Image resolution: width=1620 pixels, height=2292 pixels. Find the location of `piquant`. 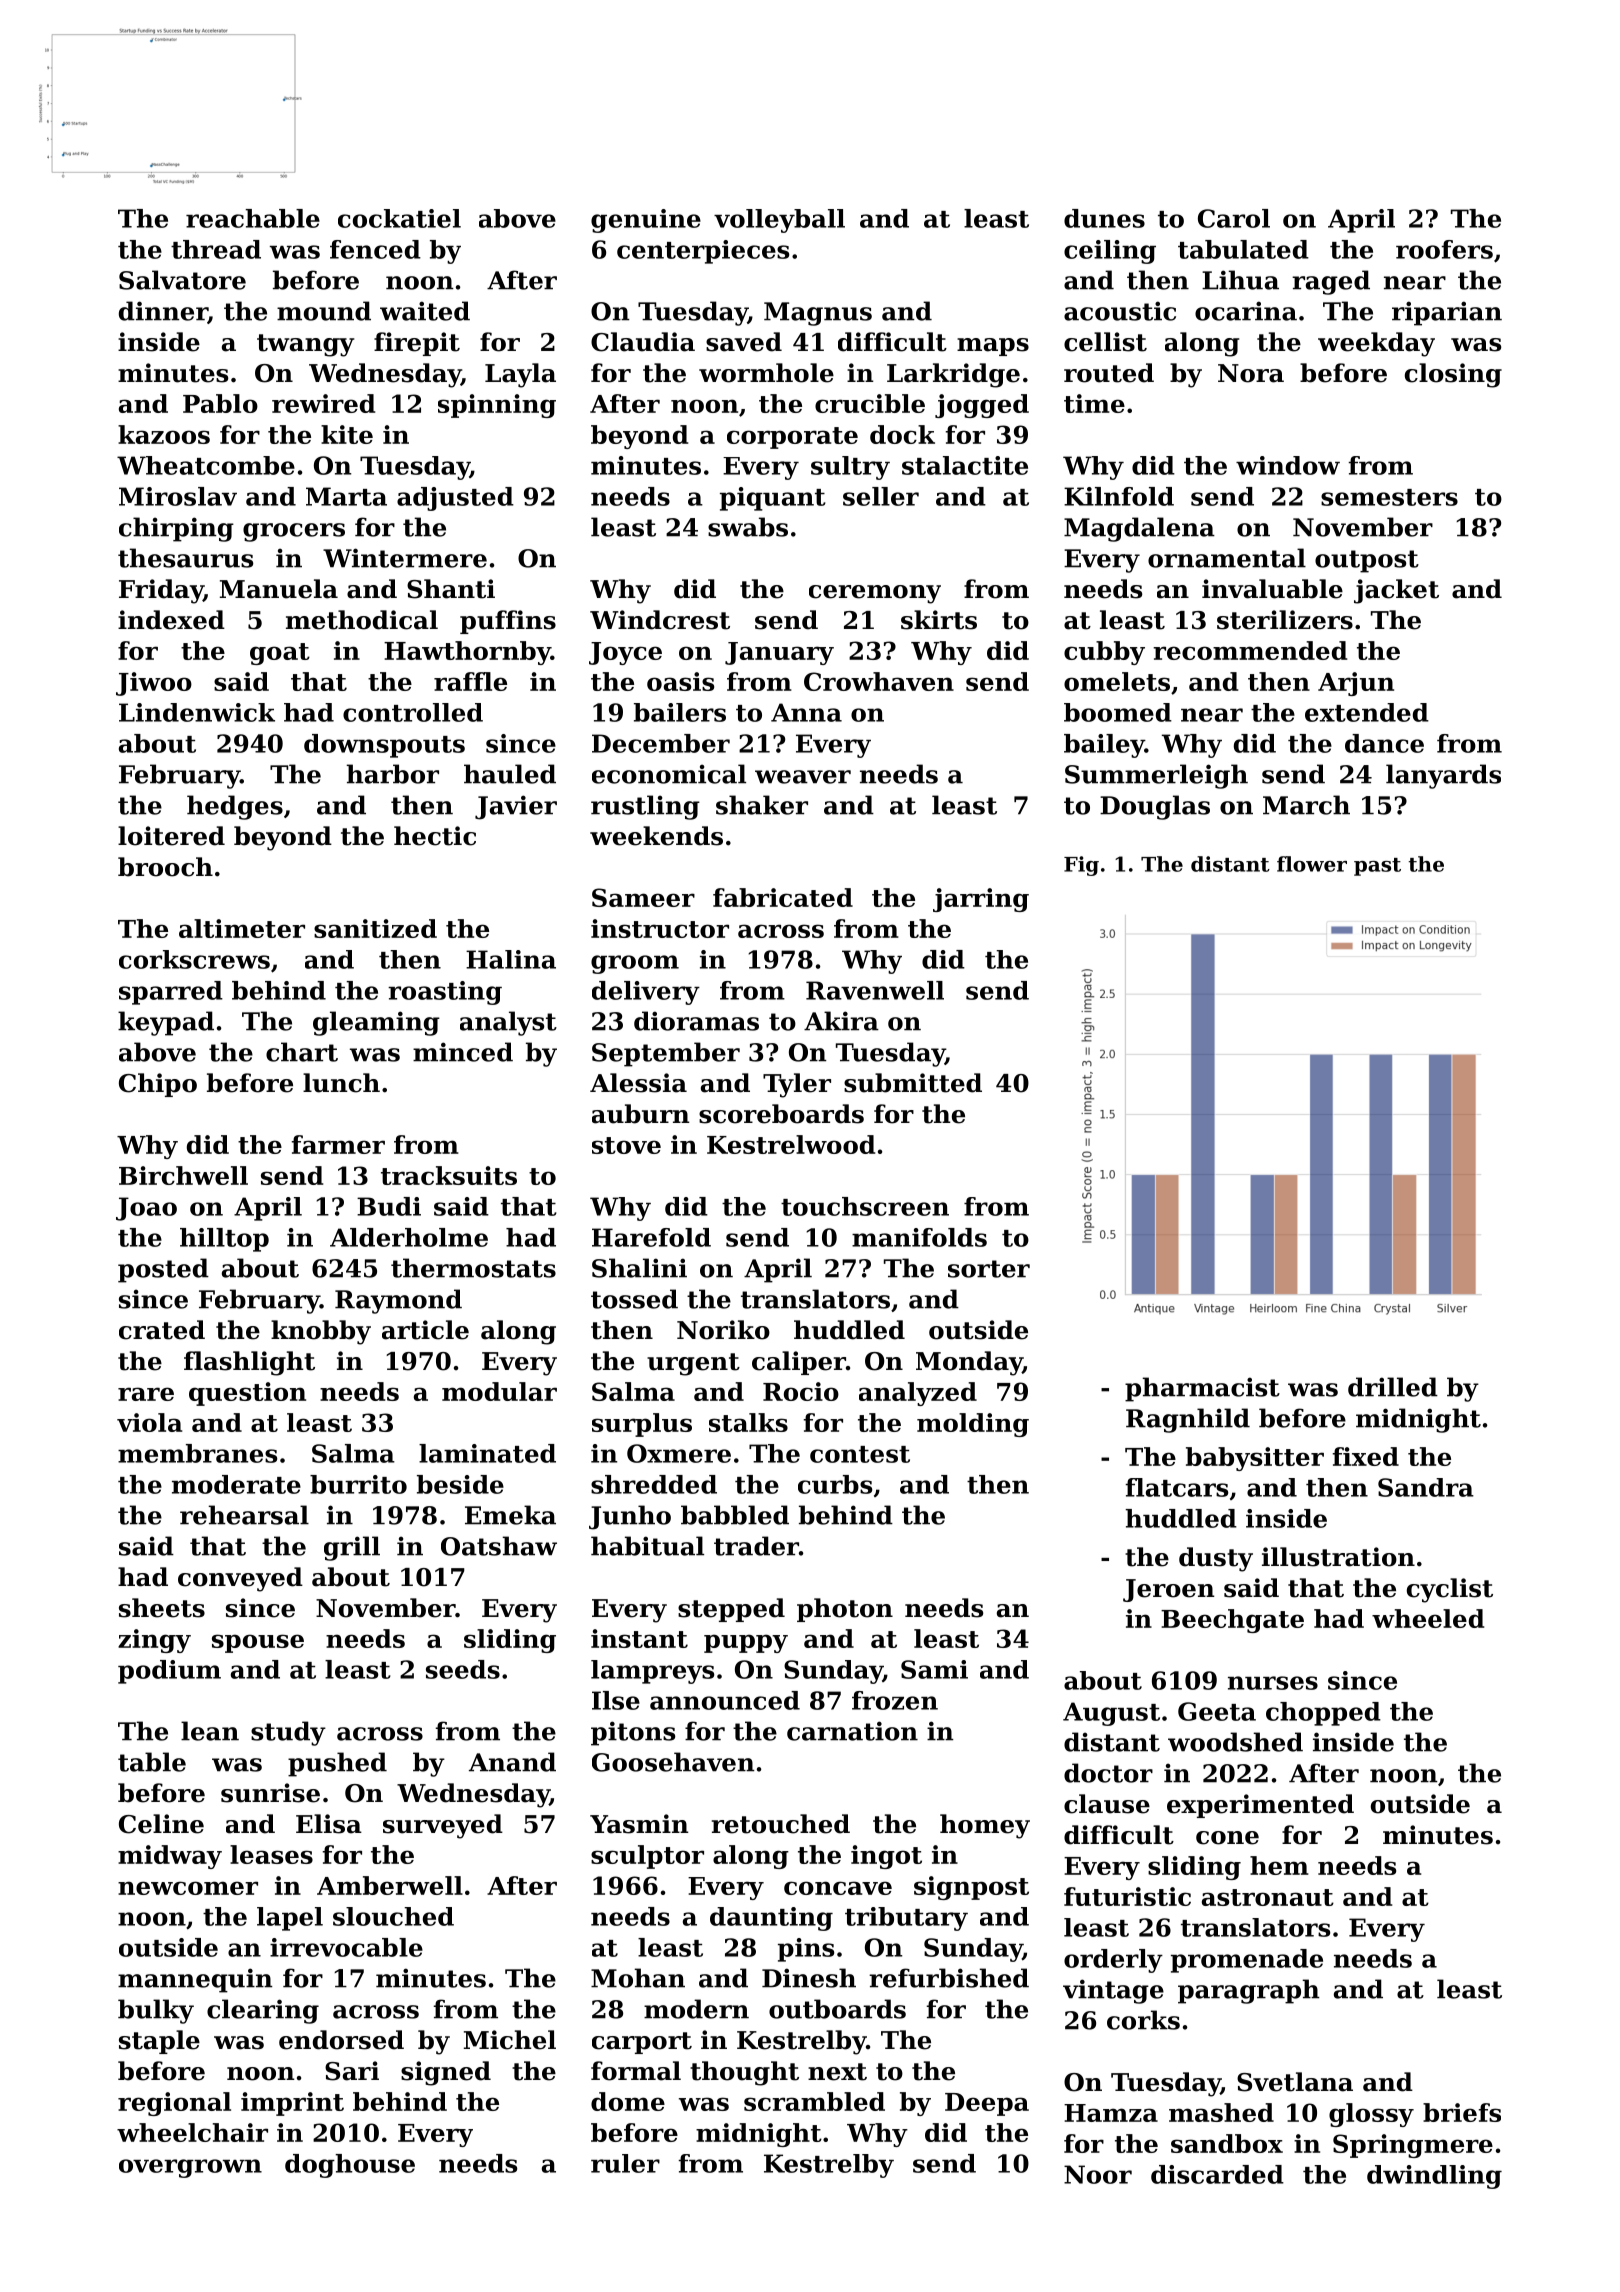

piquant is located at coordinates (773, 499).
